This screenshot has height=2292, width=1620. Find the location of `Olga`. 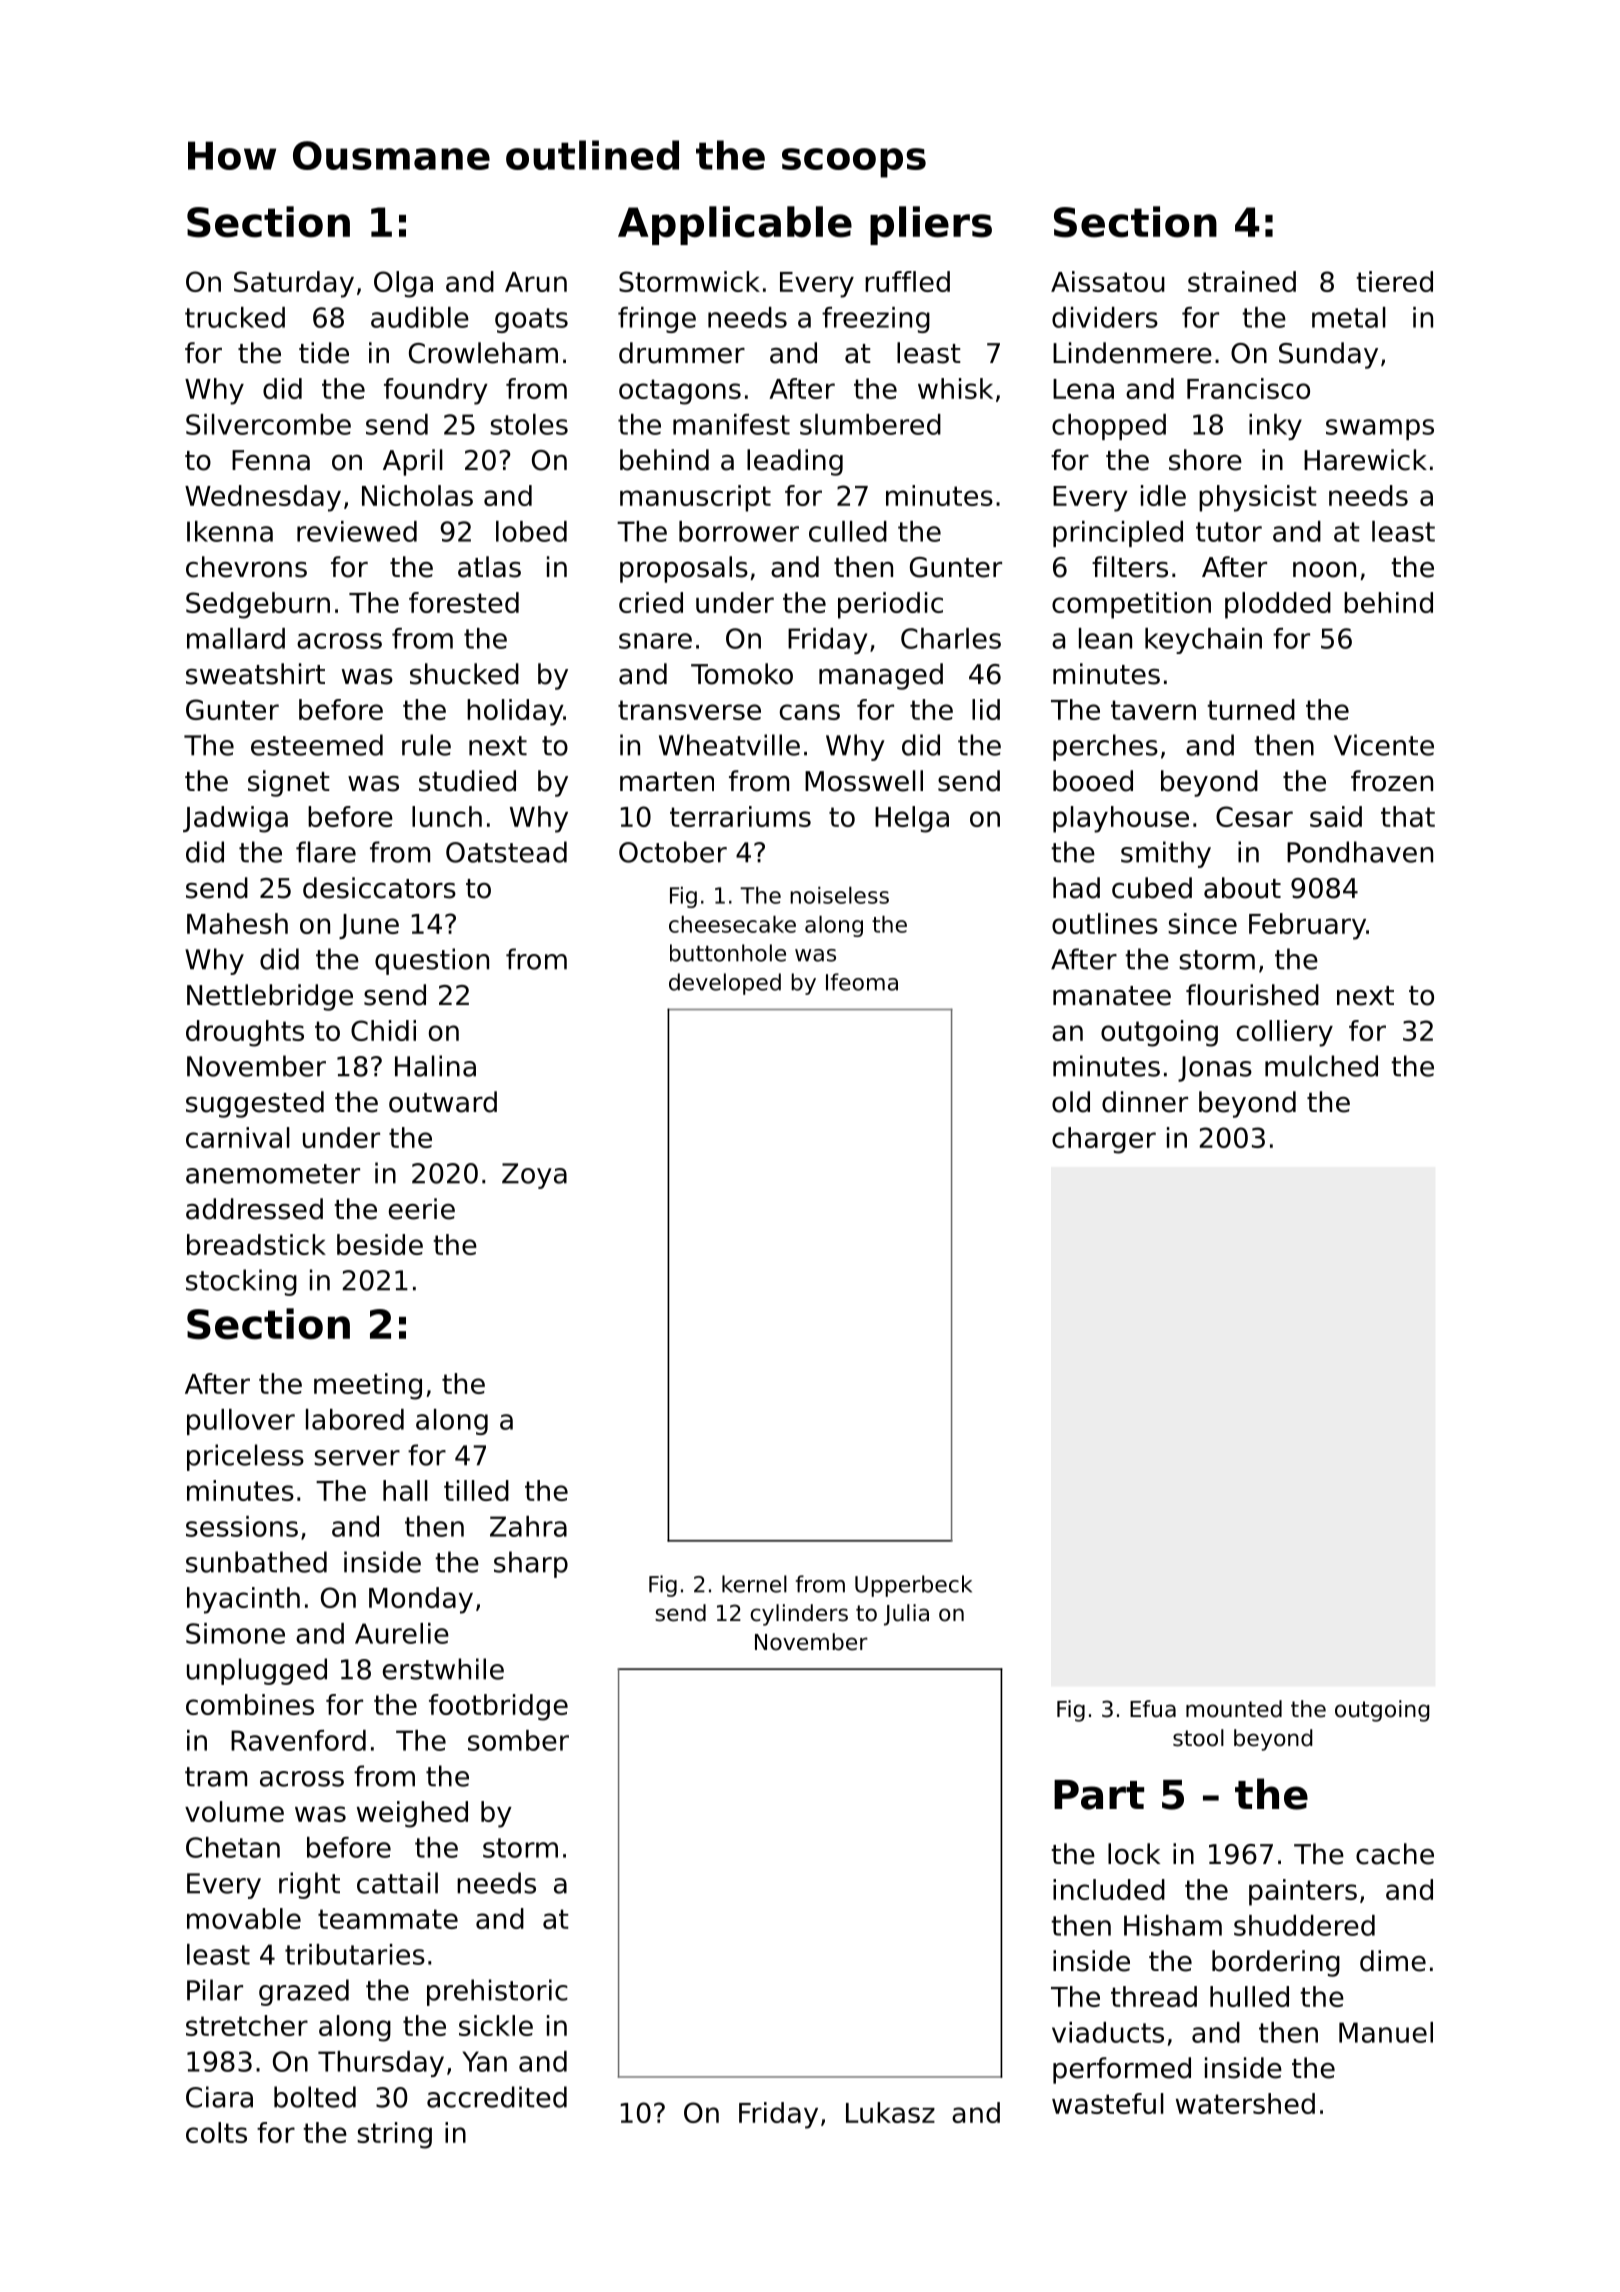

Olga is located at coordinates (403, 284).
